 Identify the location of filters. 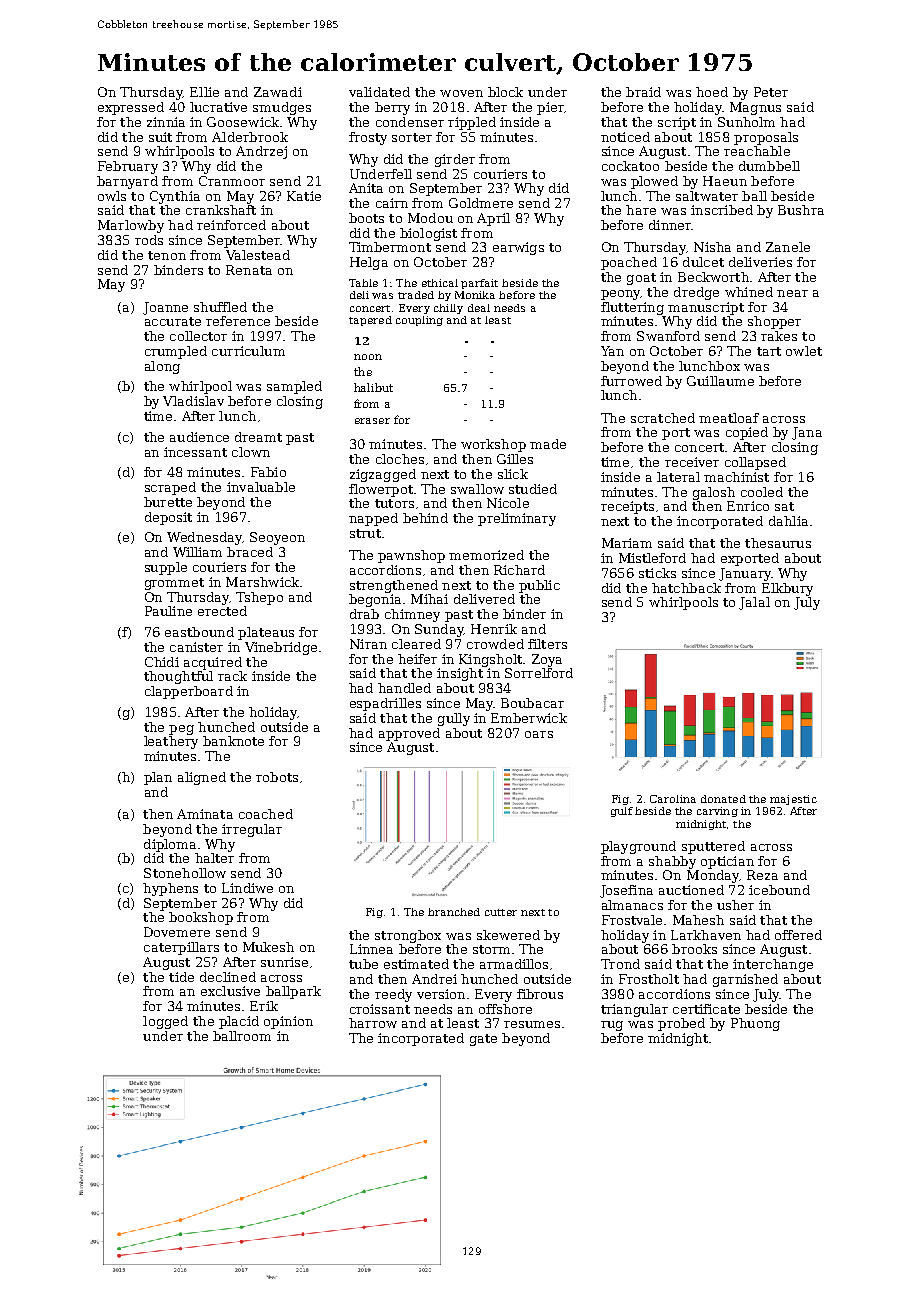
(547, 644).
